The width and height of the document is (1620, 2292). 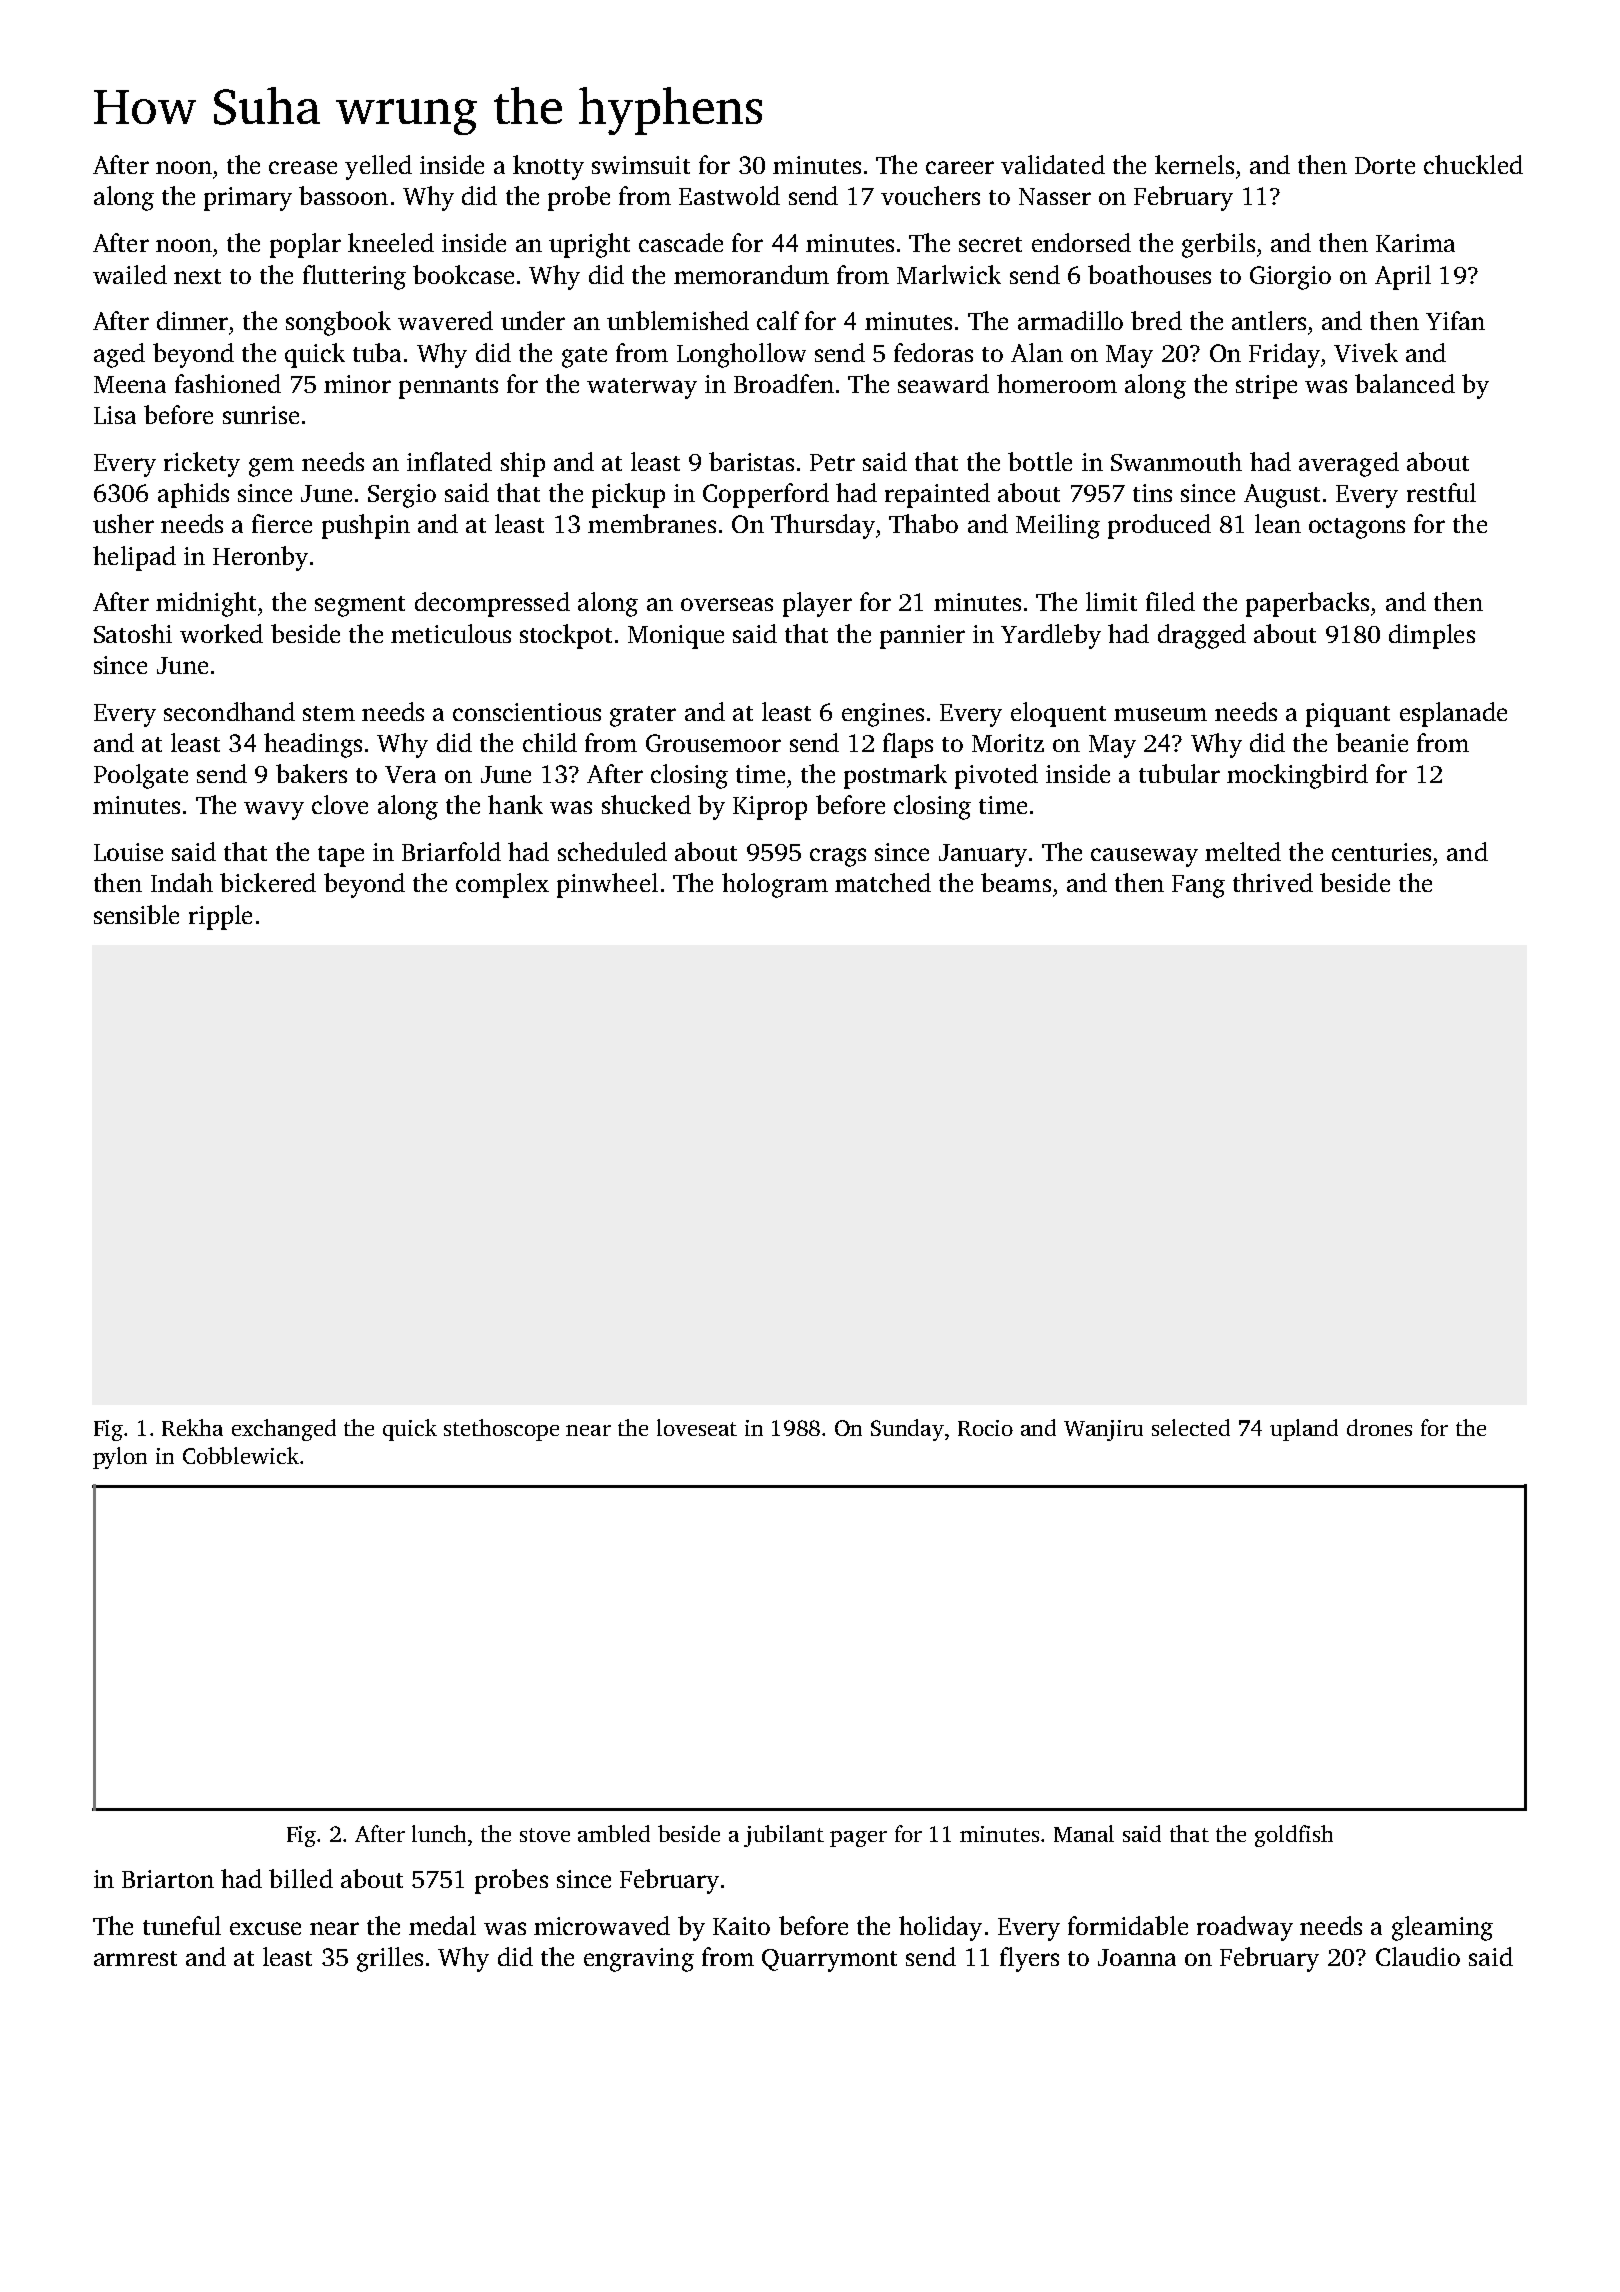 I want to click on ripple, so click(x=220, y=917).
